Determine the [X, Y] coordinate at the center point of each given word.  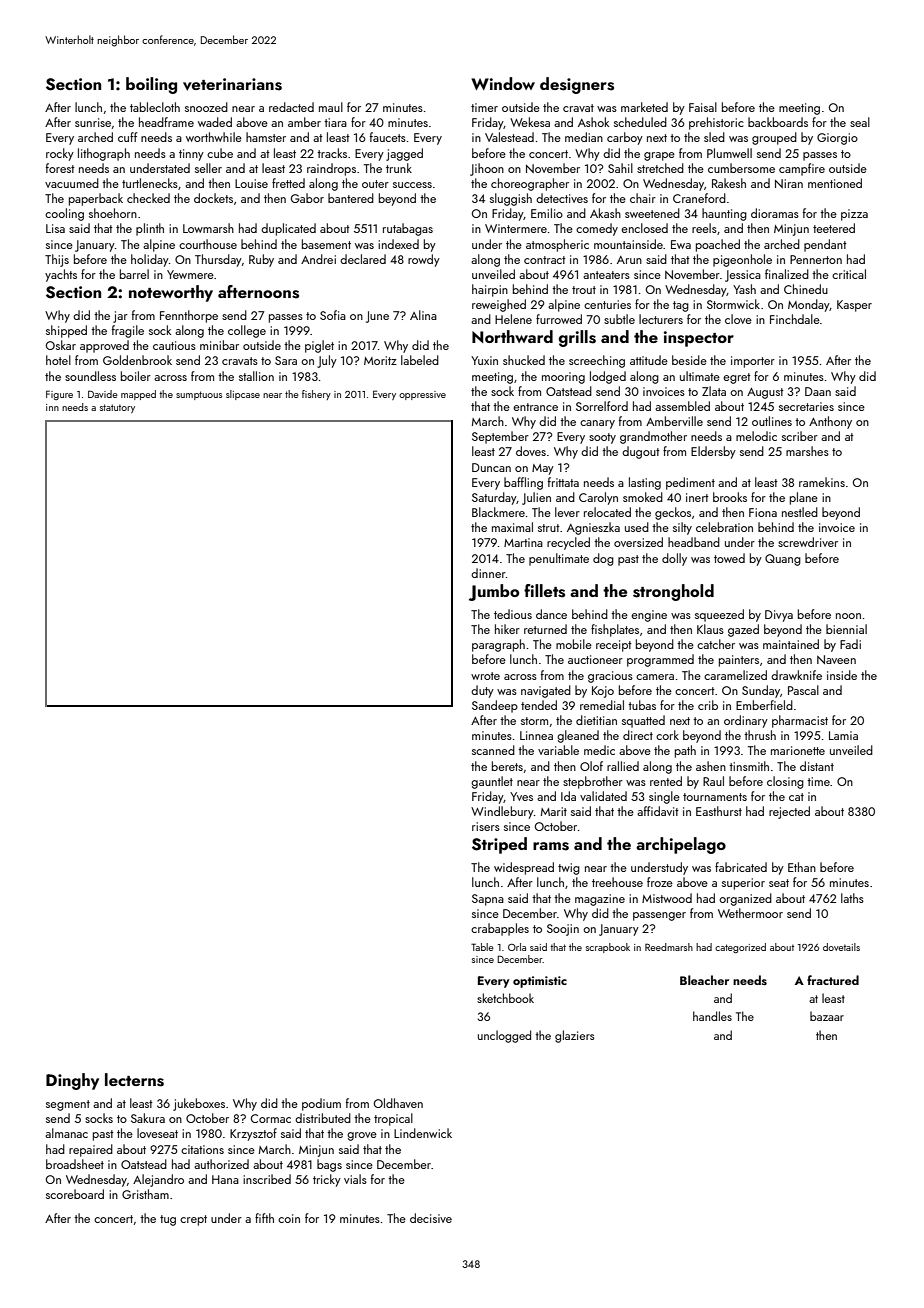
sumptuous [199, 395]
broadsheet [75, 1164]
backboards [778, 122]
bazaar [827, 1016]
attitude [649, 360]
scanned [493, 750]
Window [503, 83]
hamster [266, 137]
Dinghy [72, 1081]
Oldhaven [398, 1103]
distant [817, 766]
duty [482, 691]
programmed [660, 660]
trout [584, 290]
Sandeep [495, 706]
